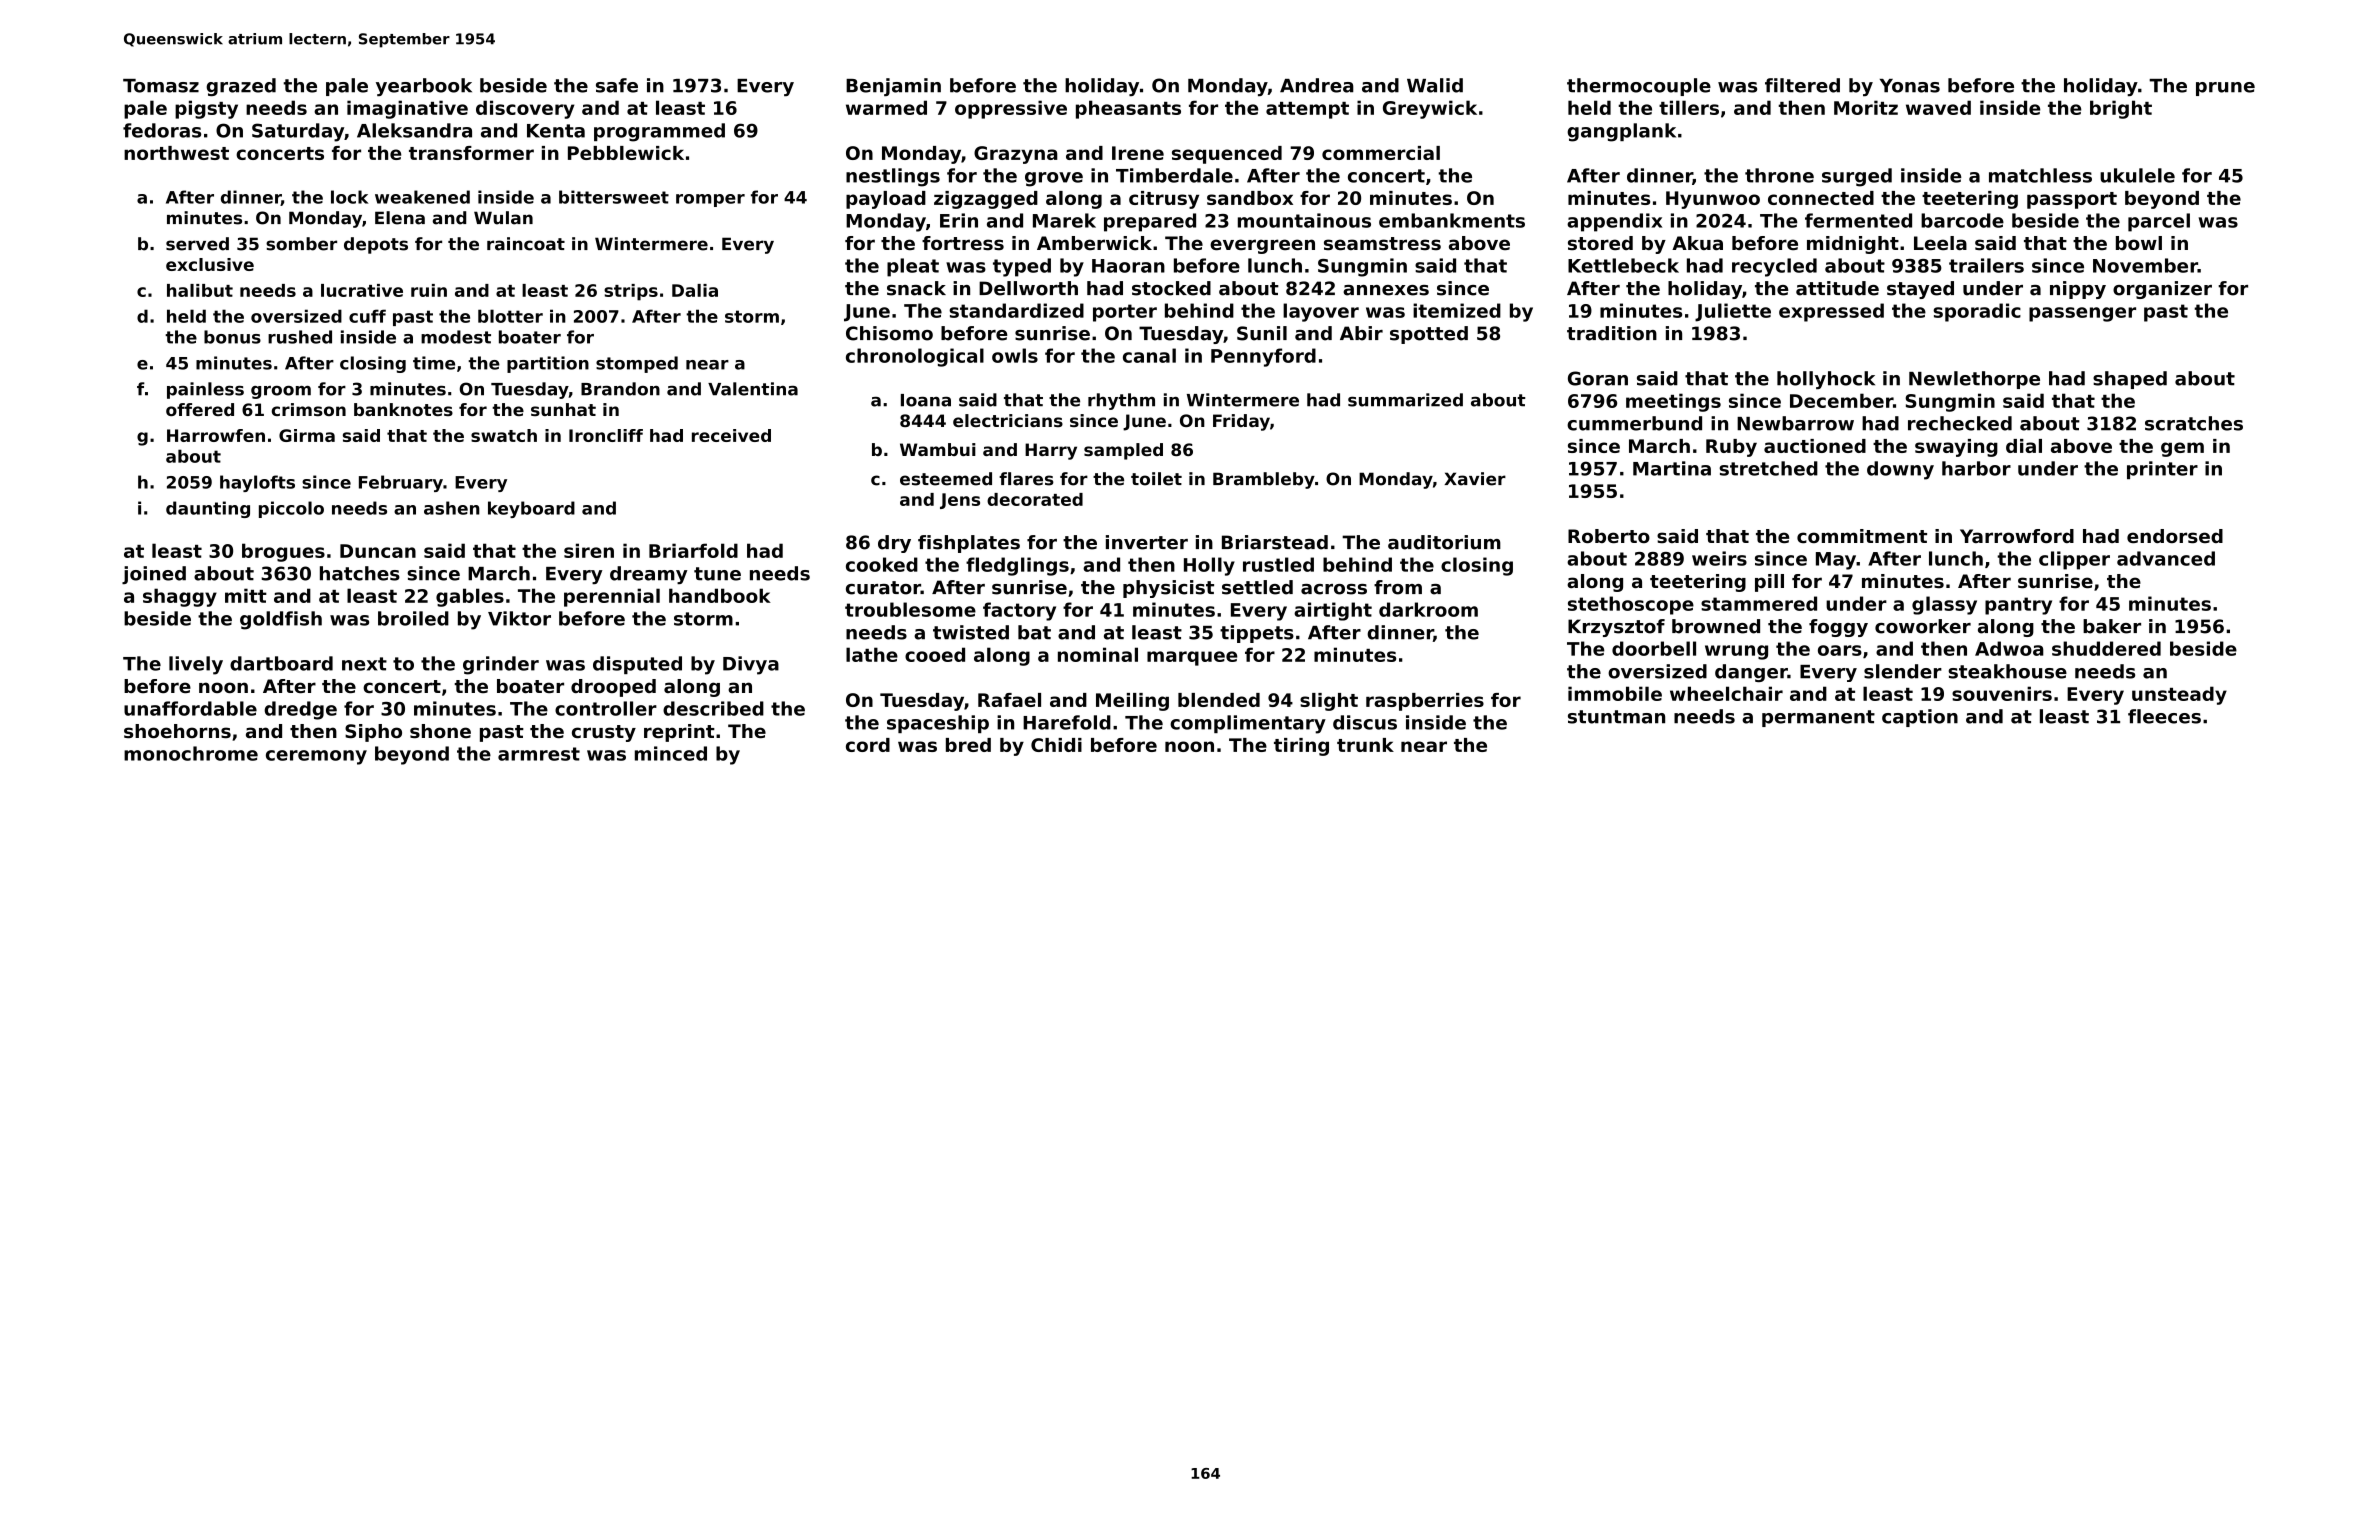 Image resolution: width=2380 pixels, height=1540 pixels. Describe the element at coordinates (232, 337) in the screenshot. I see `bonus` at that location.
